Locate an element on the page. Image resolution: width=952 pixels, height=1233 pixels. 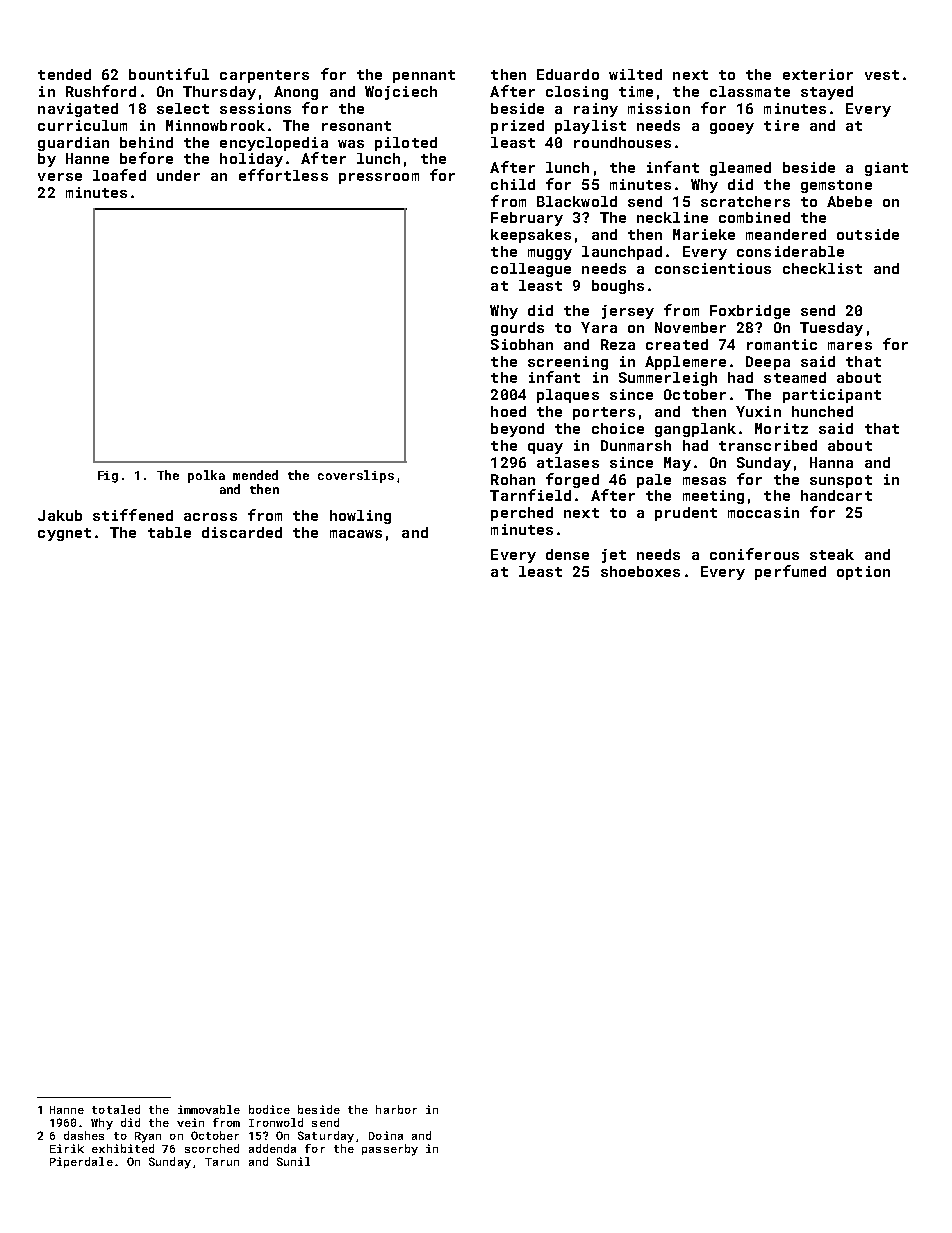
pressroom is located at coordinates (379, 178).
